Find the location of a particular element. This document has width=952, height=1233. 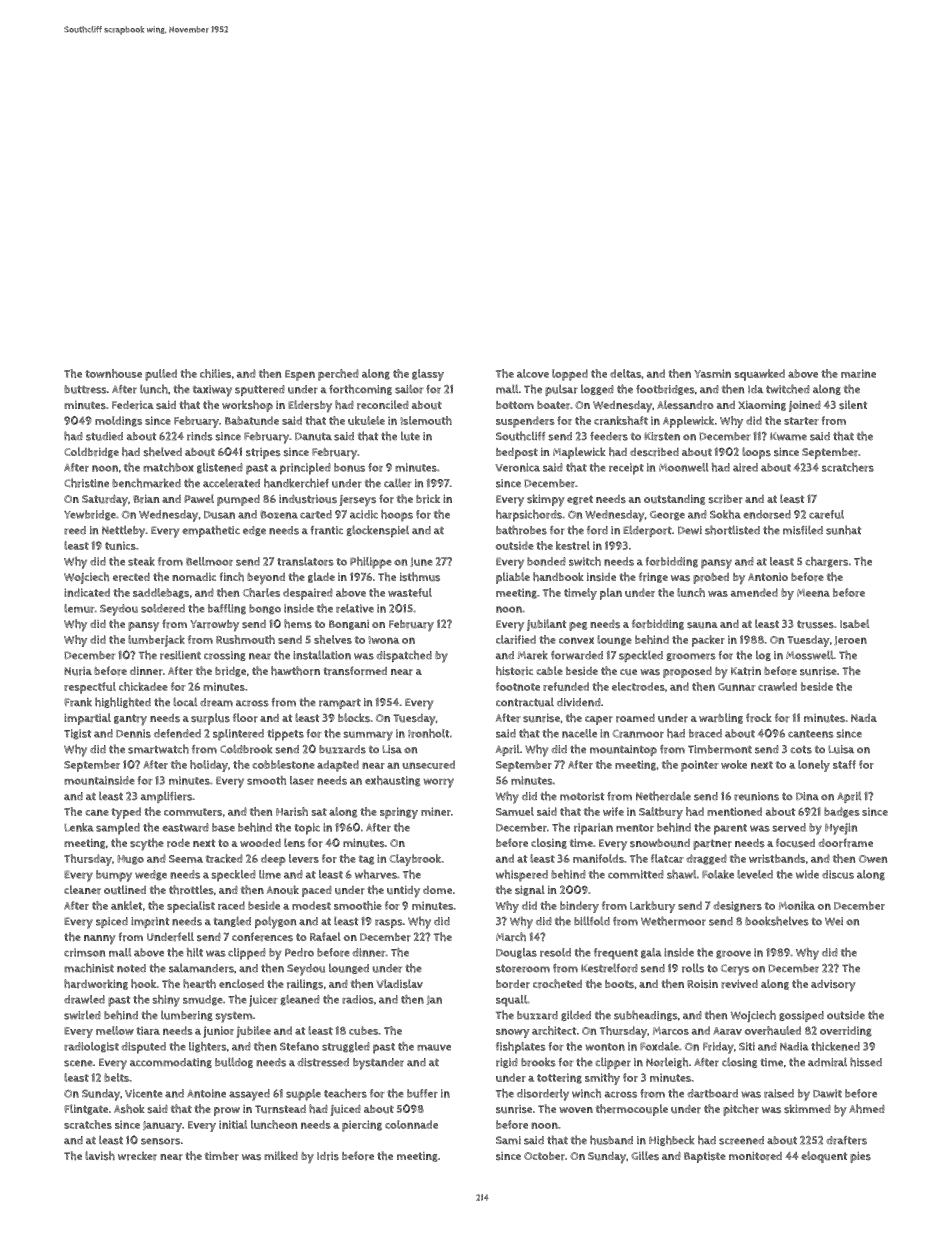

Baptiste is located at coordinates (705, 1157).
